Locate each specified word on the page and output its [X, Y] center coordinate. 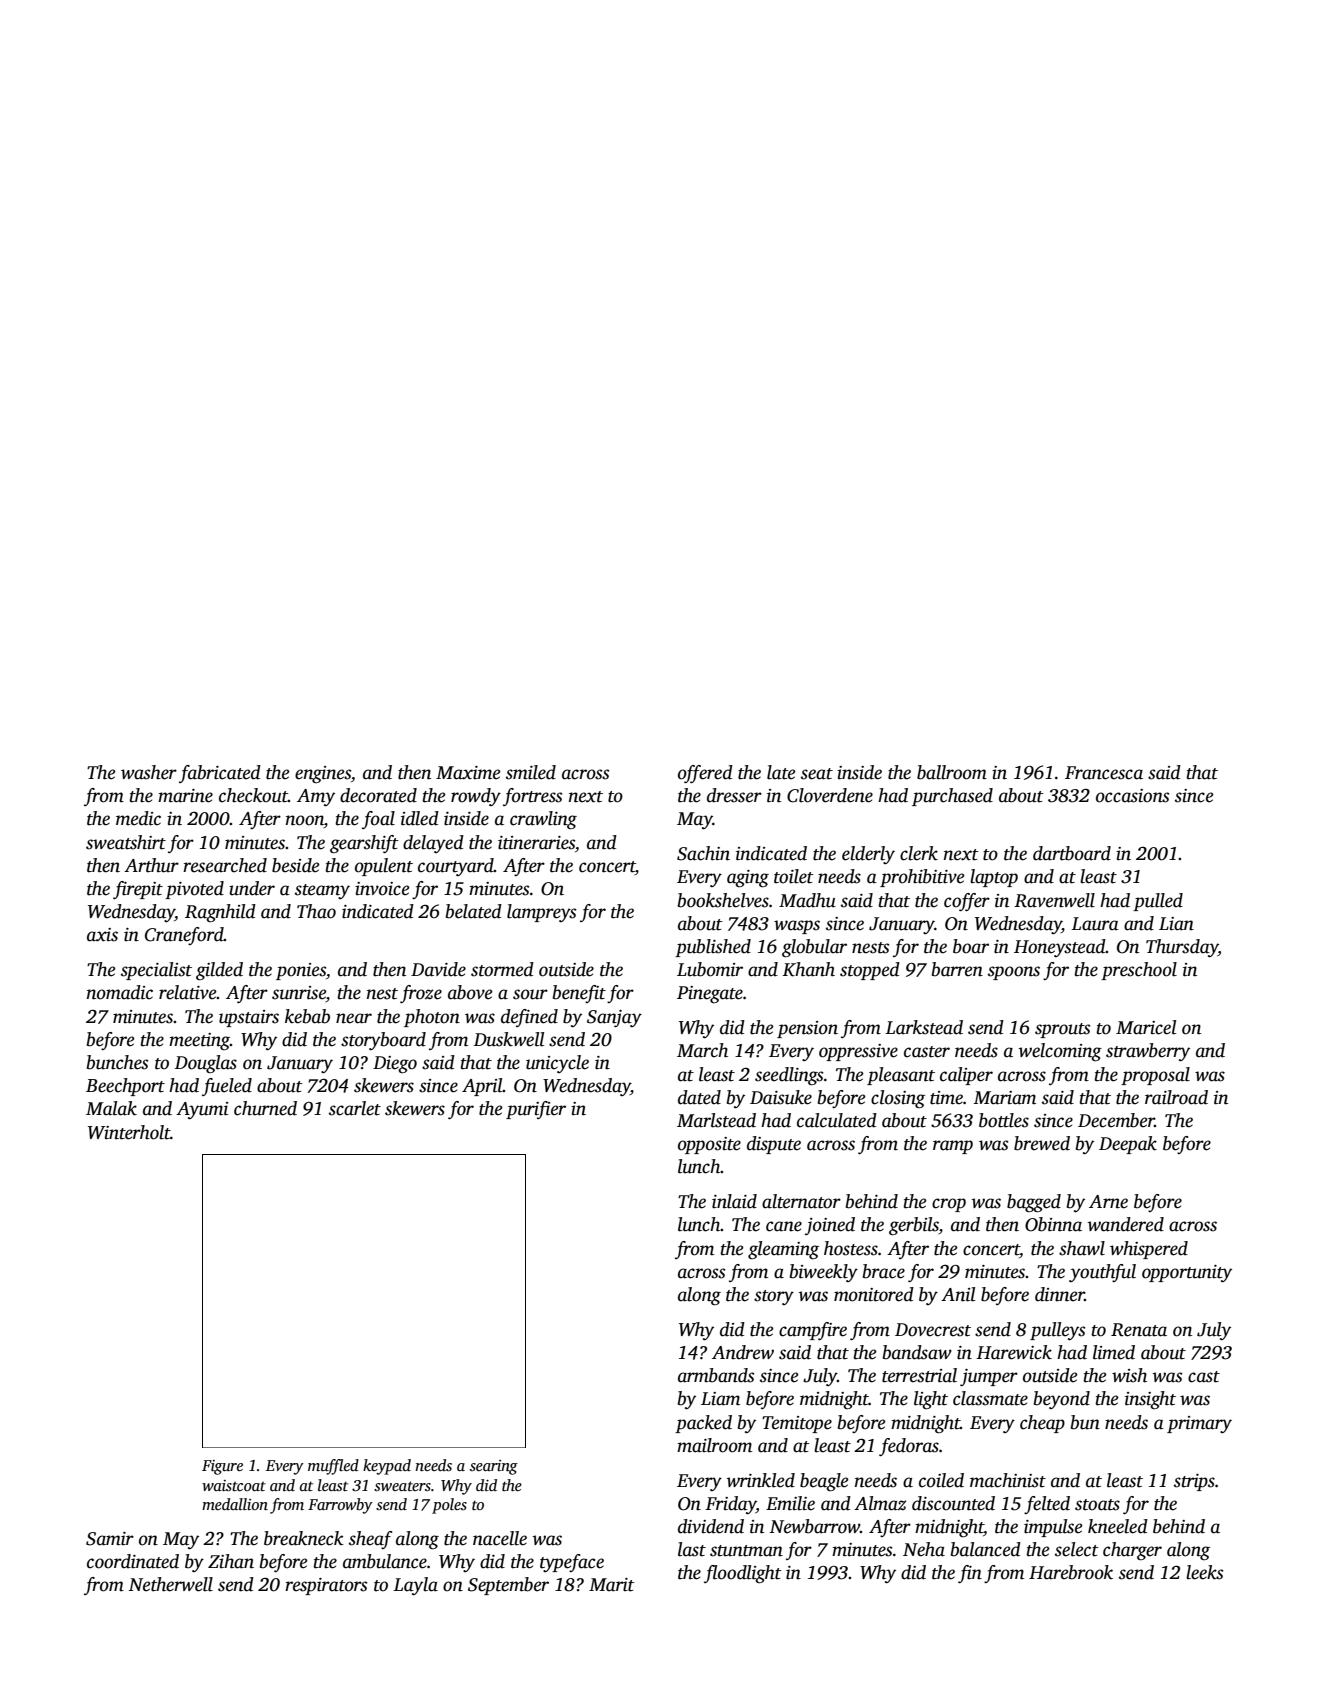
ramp [953, 1147]
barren [957, 969]
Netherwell [170, 1584]
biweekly [824, 1273]
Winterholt [129, 1132]
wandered [1126, 1224]
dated [699, 1097]
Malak [111, 1108]
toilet [794, 876]
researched [225, 865]
